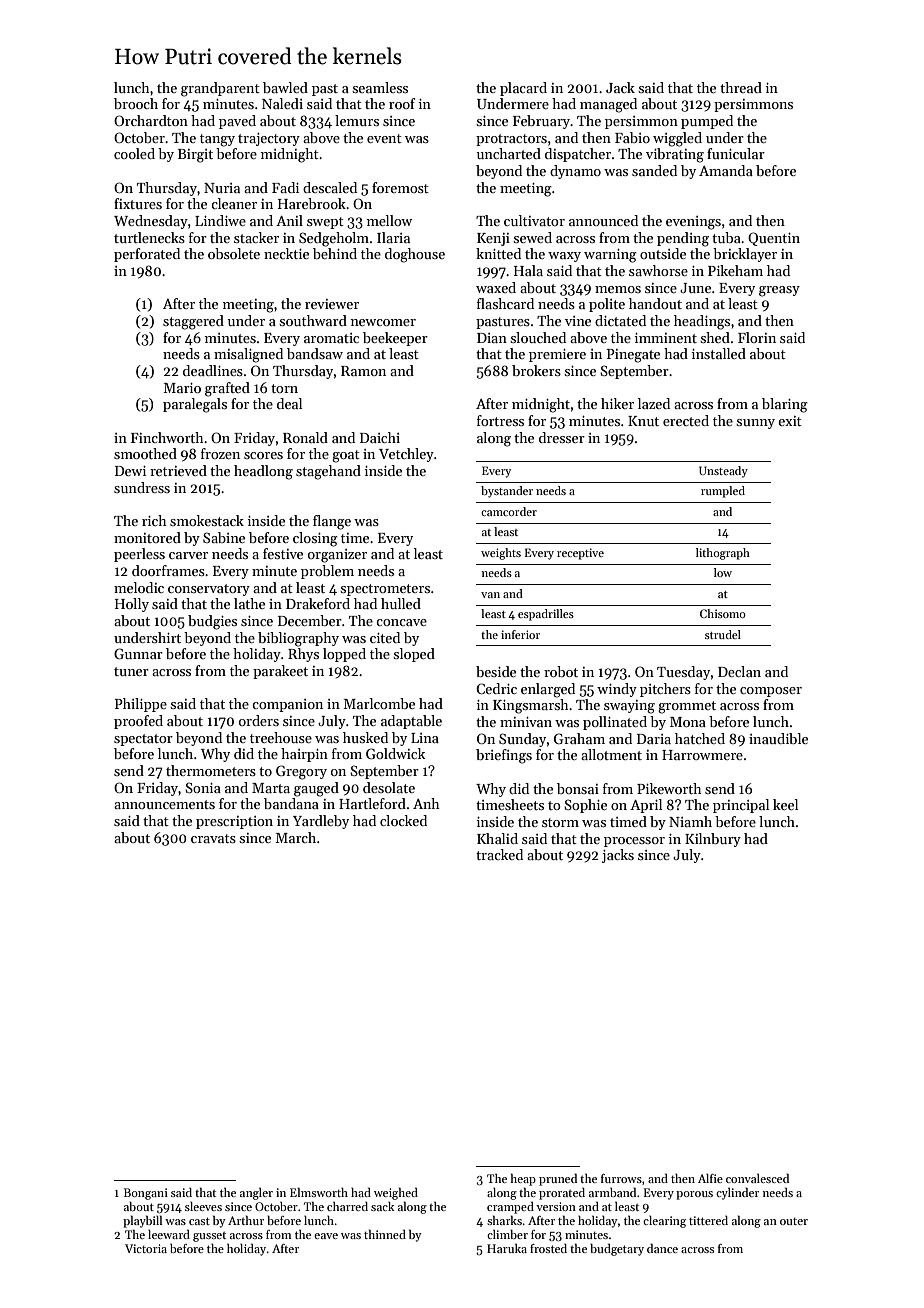 The image size is (924, 1308). What do you see at coordinates (499, 854) in the screenshot?
I see `tracked` at bounding box center [499, 854].
